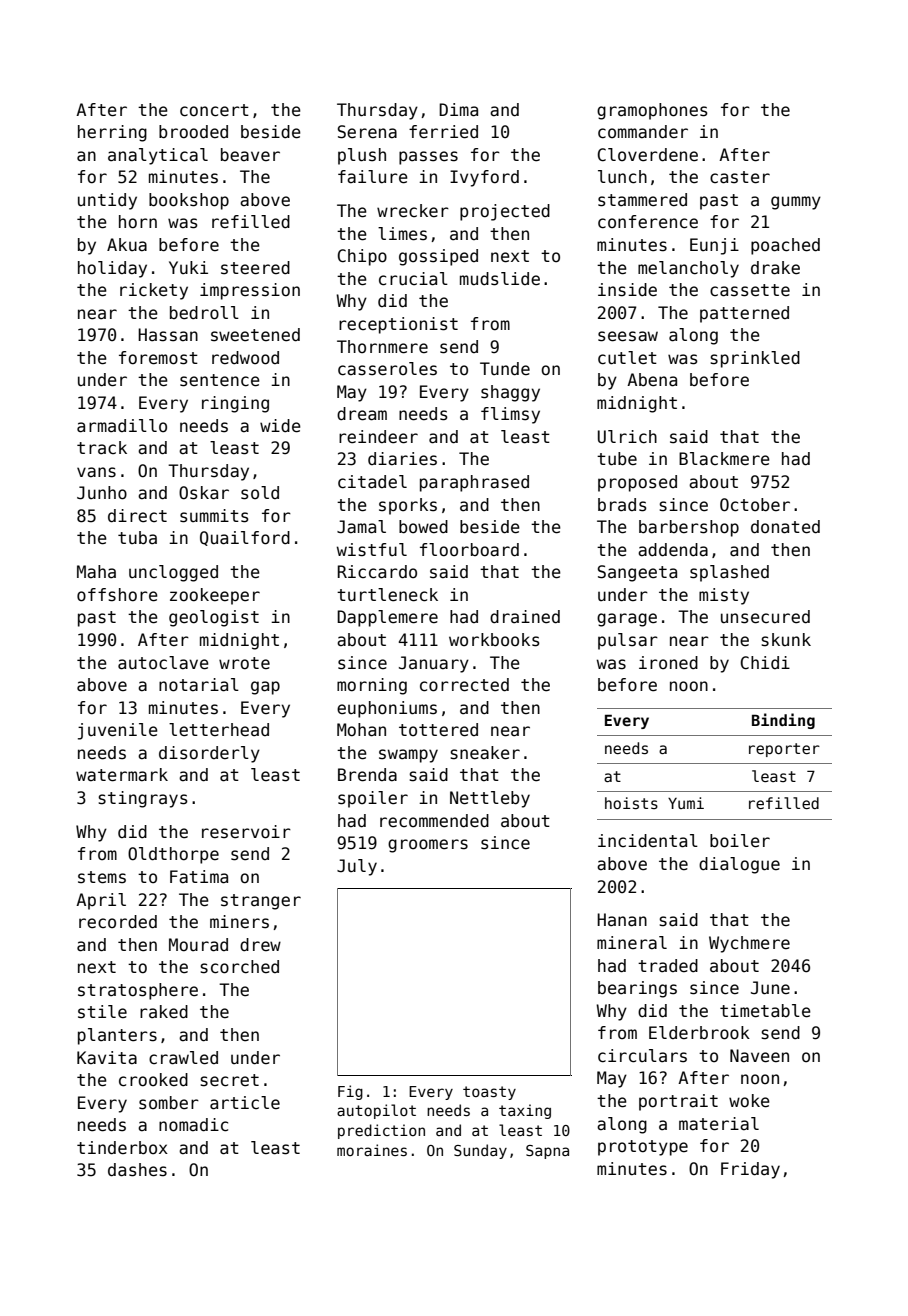 This page has height=1316, width=908. Describe the element at coordinates (198, 945) in the page. I see `Mourad` at that location.
